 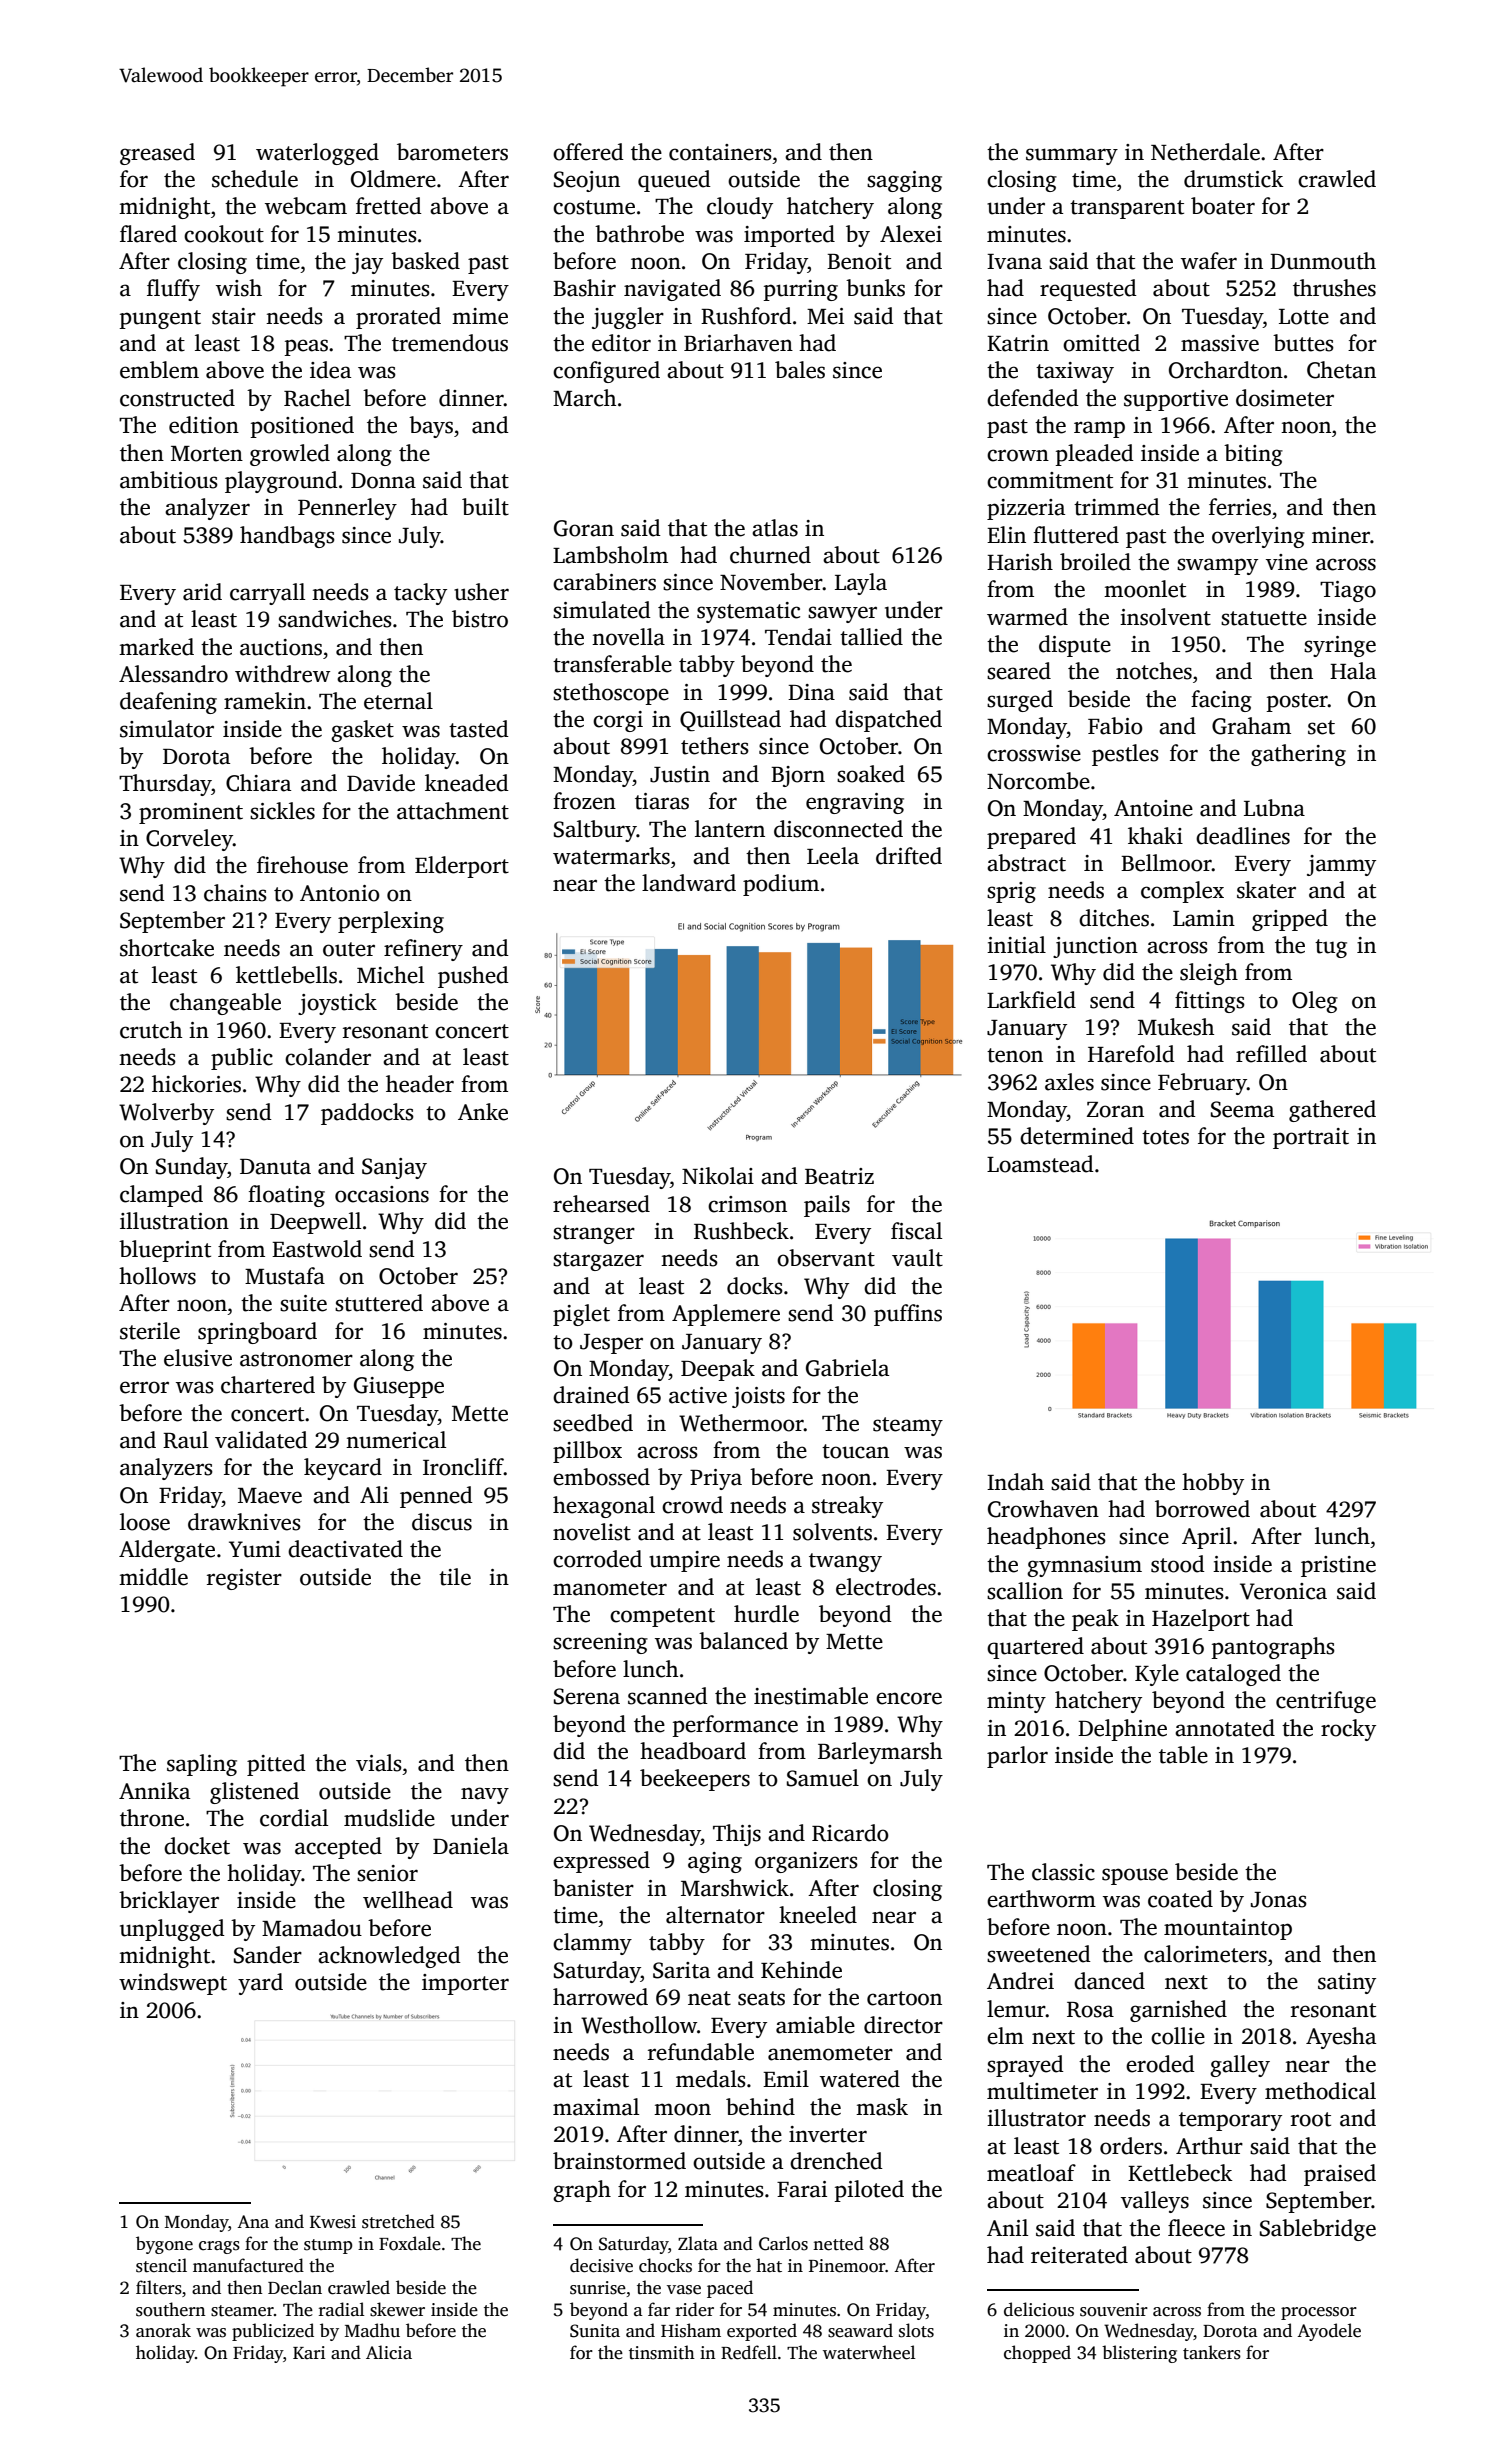 I want to click on gathering, so click(x=1298, y=755).
